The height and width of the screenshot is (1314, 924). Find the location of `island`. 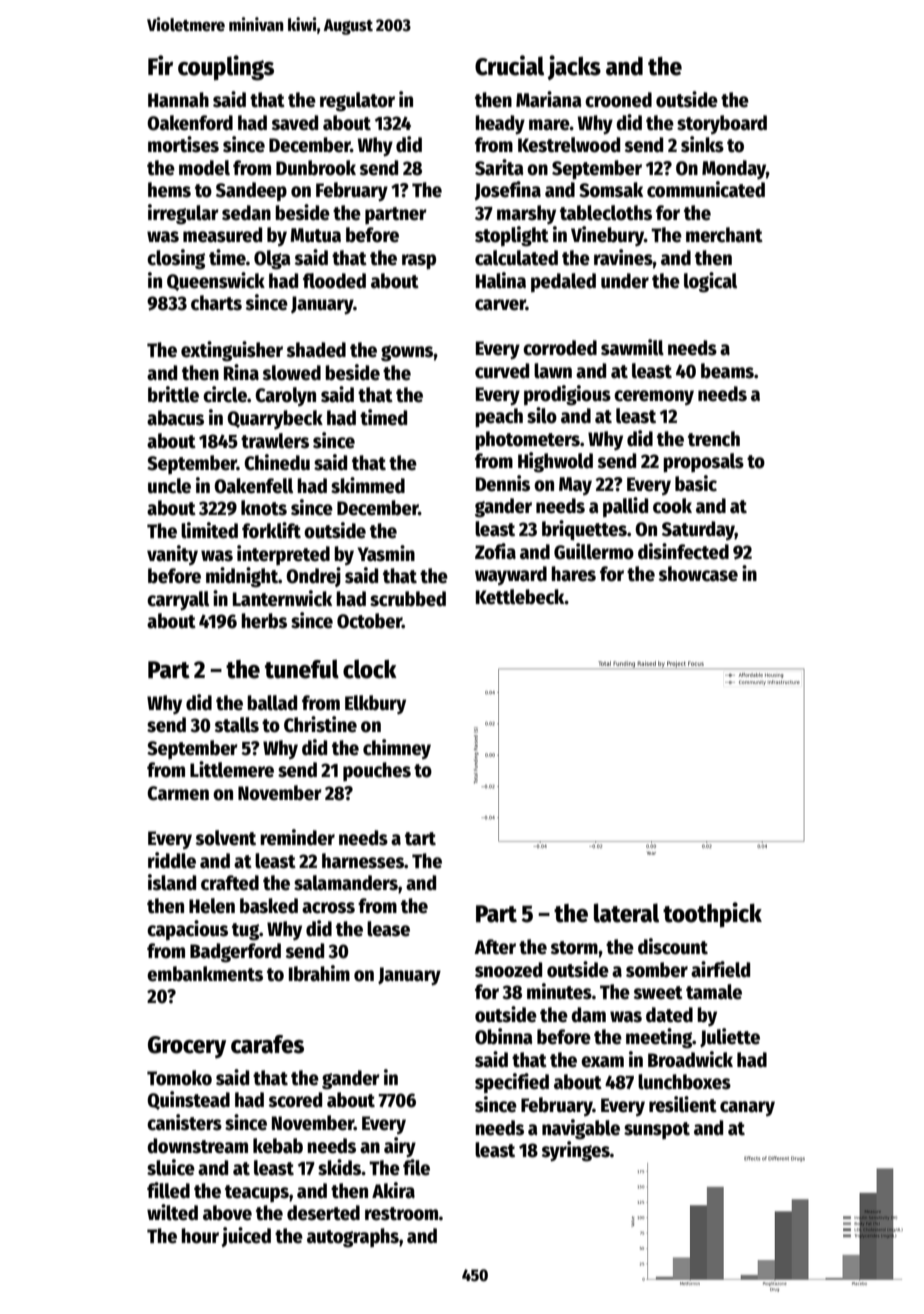

island is located at coordinates (172, 882).
